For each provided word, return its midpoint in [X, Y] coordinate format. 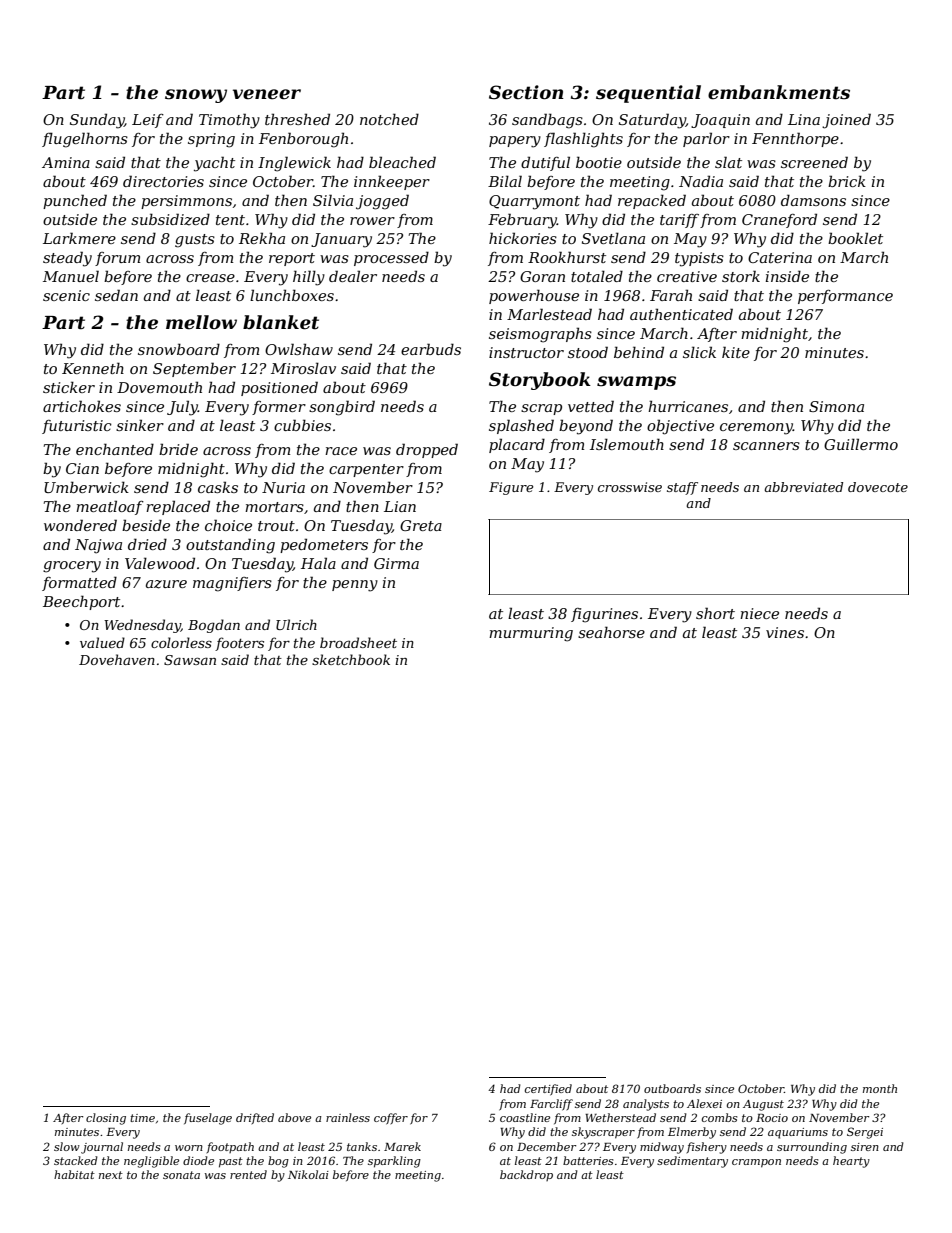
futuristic [77, 427]
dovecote [878, 487]
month [880, 1088]
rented [248, 1174]
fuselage [208, 1119]
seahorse [611, 632]
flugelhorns [85, 140]
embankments [779, 92]
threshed [297, 119]
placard [517, 445]
